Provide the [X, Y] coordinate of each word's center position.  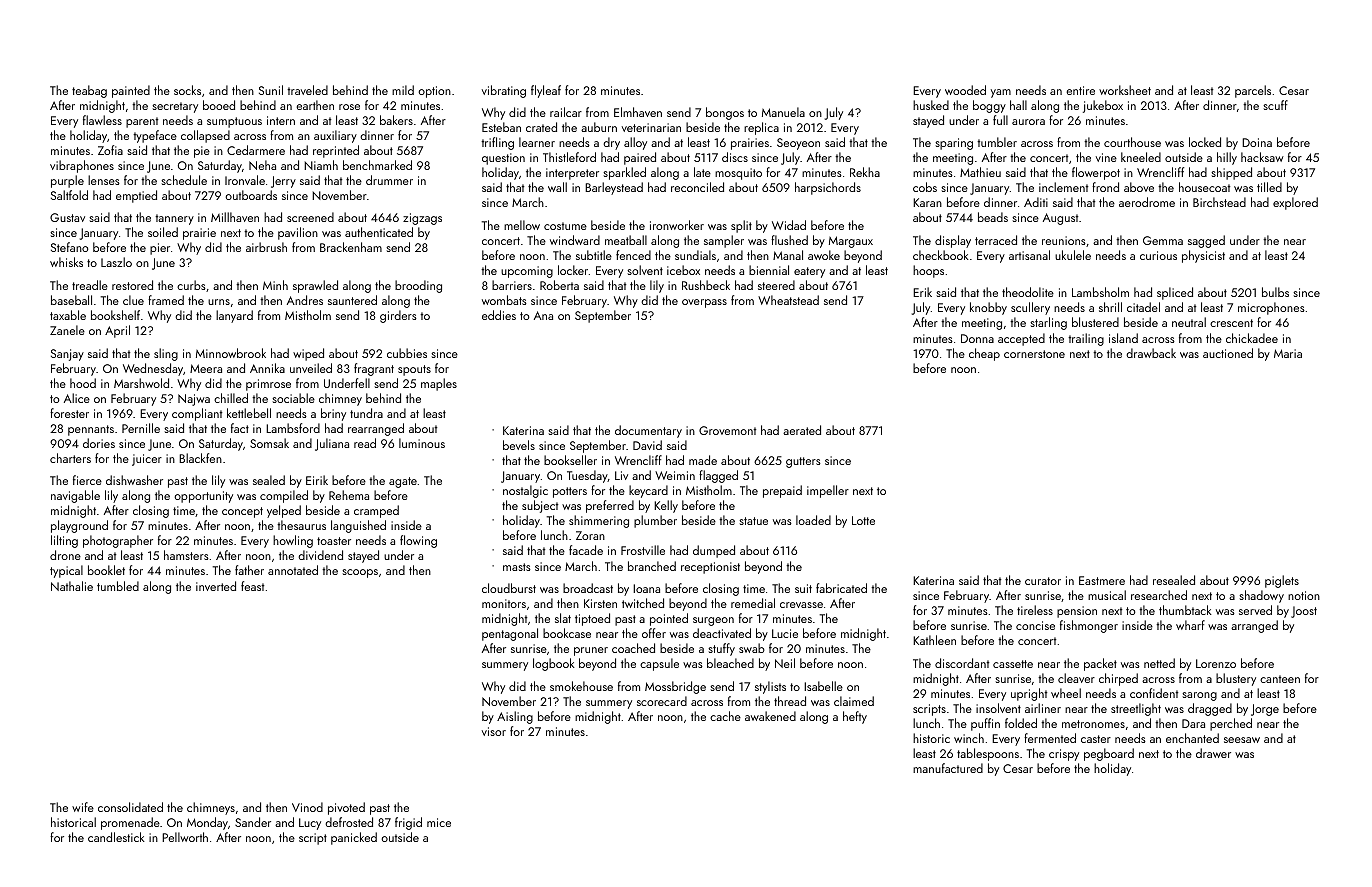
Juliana [332, 444]
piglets [1282, 581]
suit [803, 588]
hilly [1227, 158]
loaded [813, 520]
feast [253, 586]
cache [725, 716]
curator [1043, 581]
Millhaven [235, 217]
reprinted [336, 151]
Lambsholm [1100, 292]
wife [83, 807]
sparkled [624, 173]
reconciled [697, 187]
